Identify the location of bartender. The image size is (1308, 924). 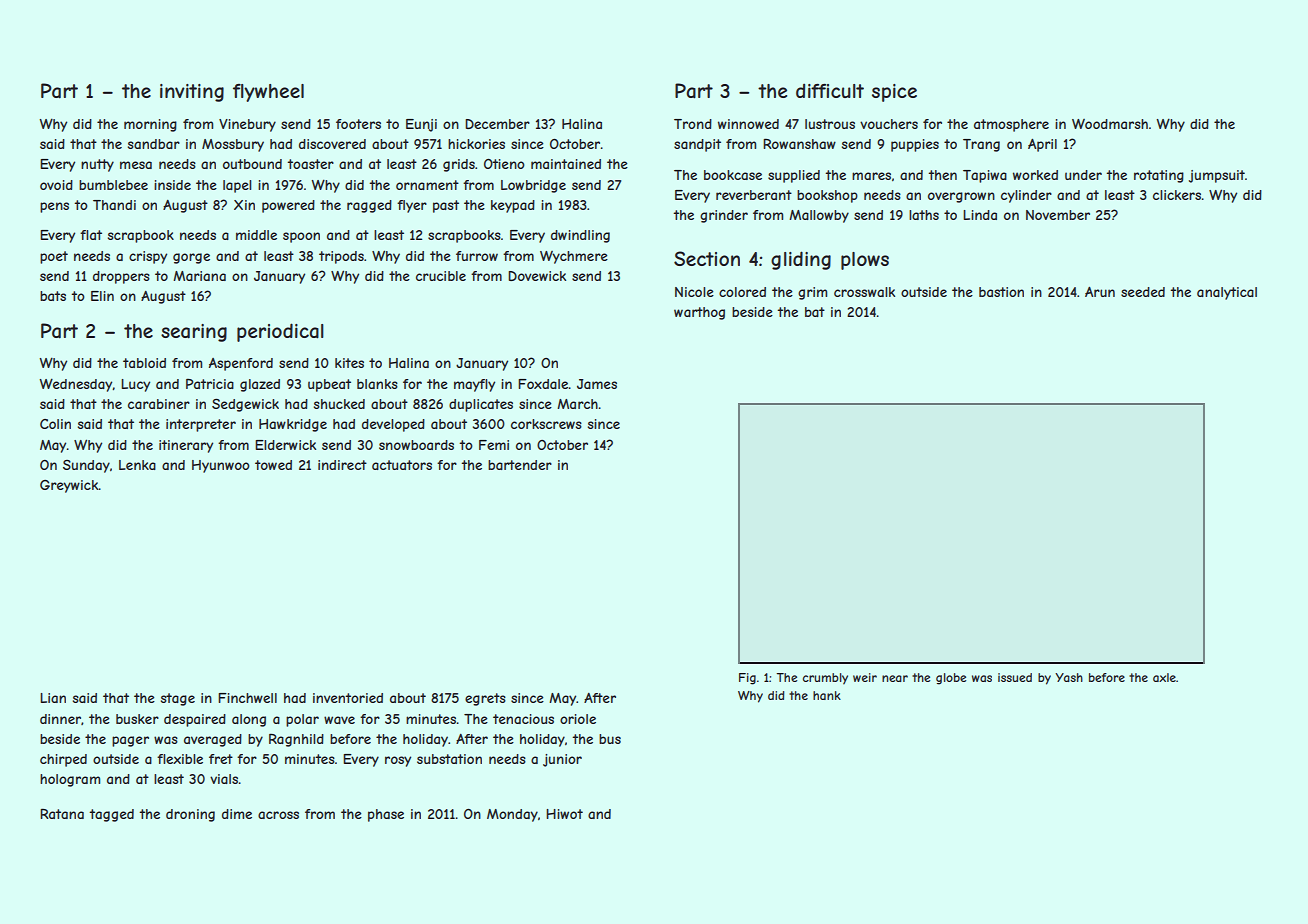
(520, 465).
